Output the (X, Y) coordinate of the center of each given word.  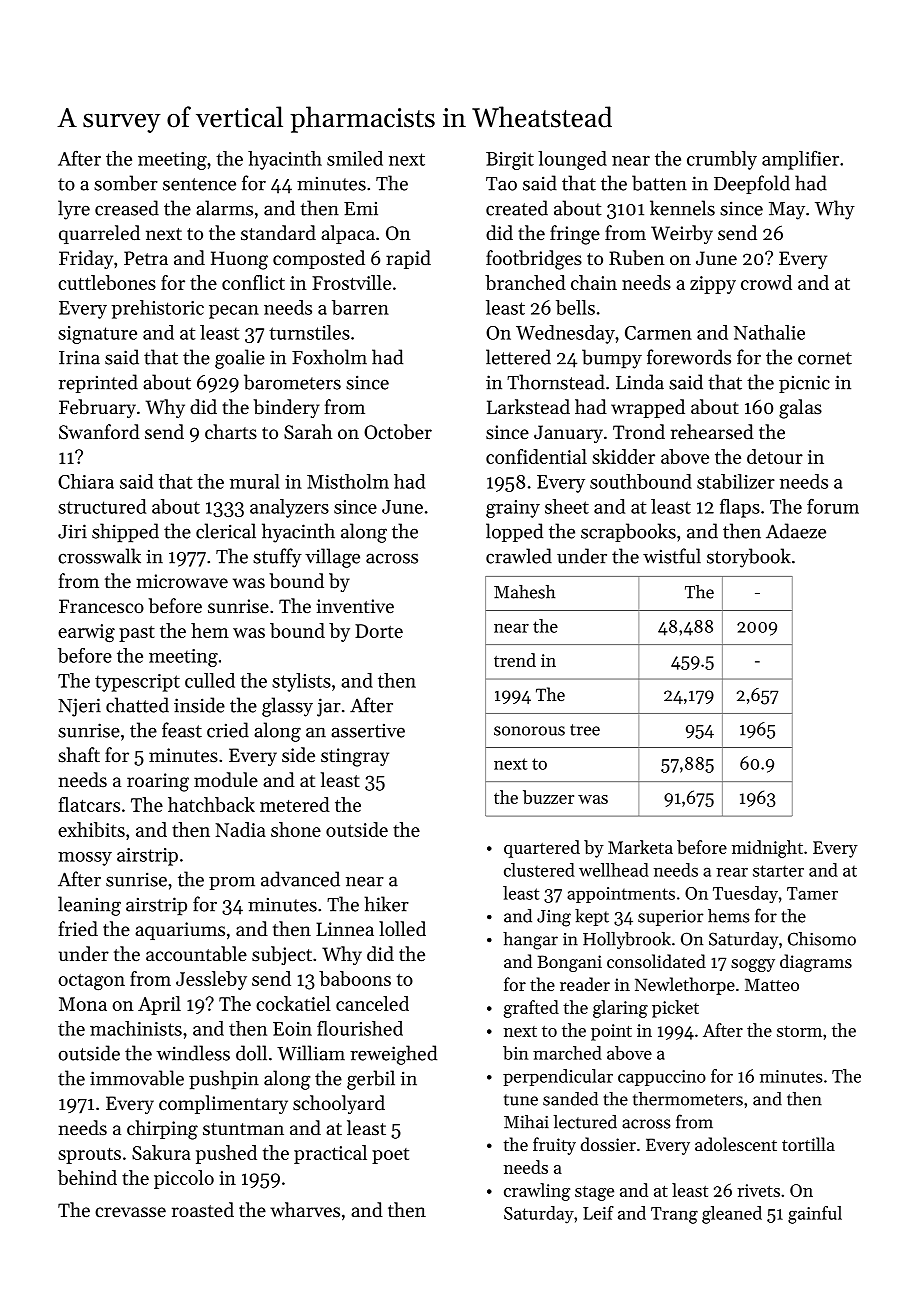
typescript (137, 683)
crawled (519, 556)
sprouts (89, 1156)
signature (97, 335)
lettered (518, 357)
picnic (804, 384)
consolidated (656, 961)
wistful (672, 556)
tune (521, 1100)
